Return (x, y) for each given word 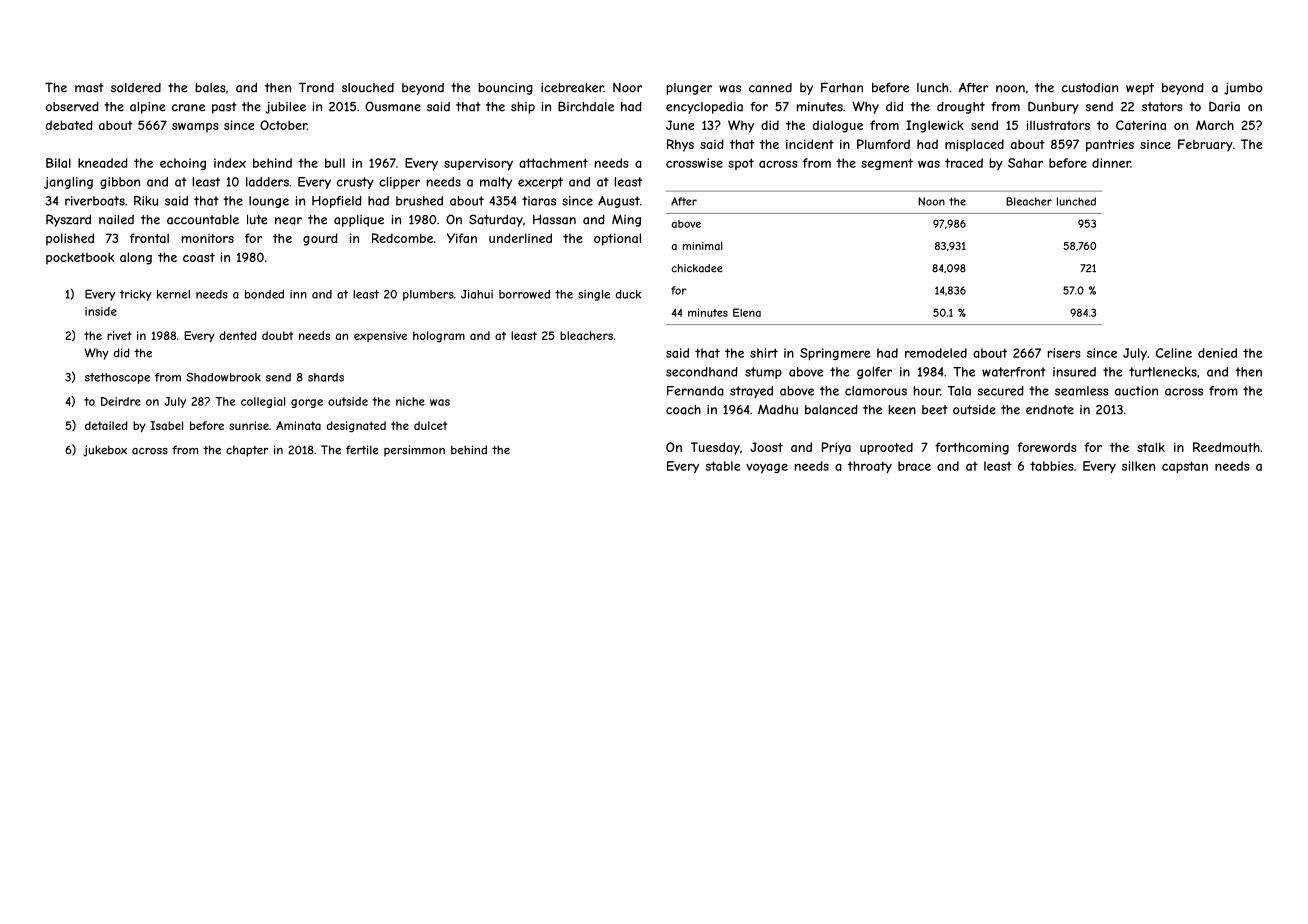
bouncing (505, 89)
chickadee (697, 268)
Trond (316, 87)
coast (199, 257)
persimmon (414, 451)
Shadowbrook (223, 377)
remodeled (936, 353)
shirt (764, 353)
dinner (1111, 163)
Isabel (167, 425)
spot (741, 164)
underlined (520, 238)
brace (914, 466)
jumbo (1243, 88)
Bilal (58, 163)
